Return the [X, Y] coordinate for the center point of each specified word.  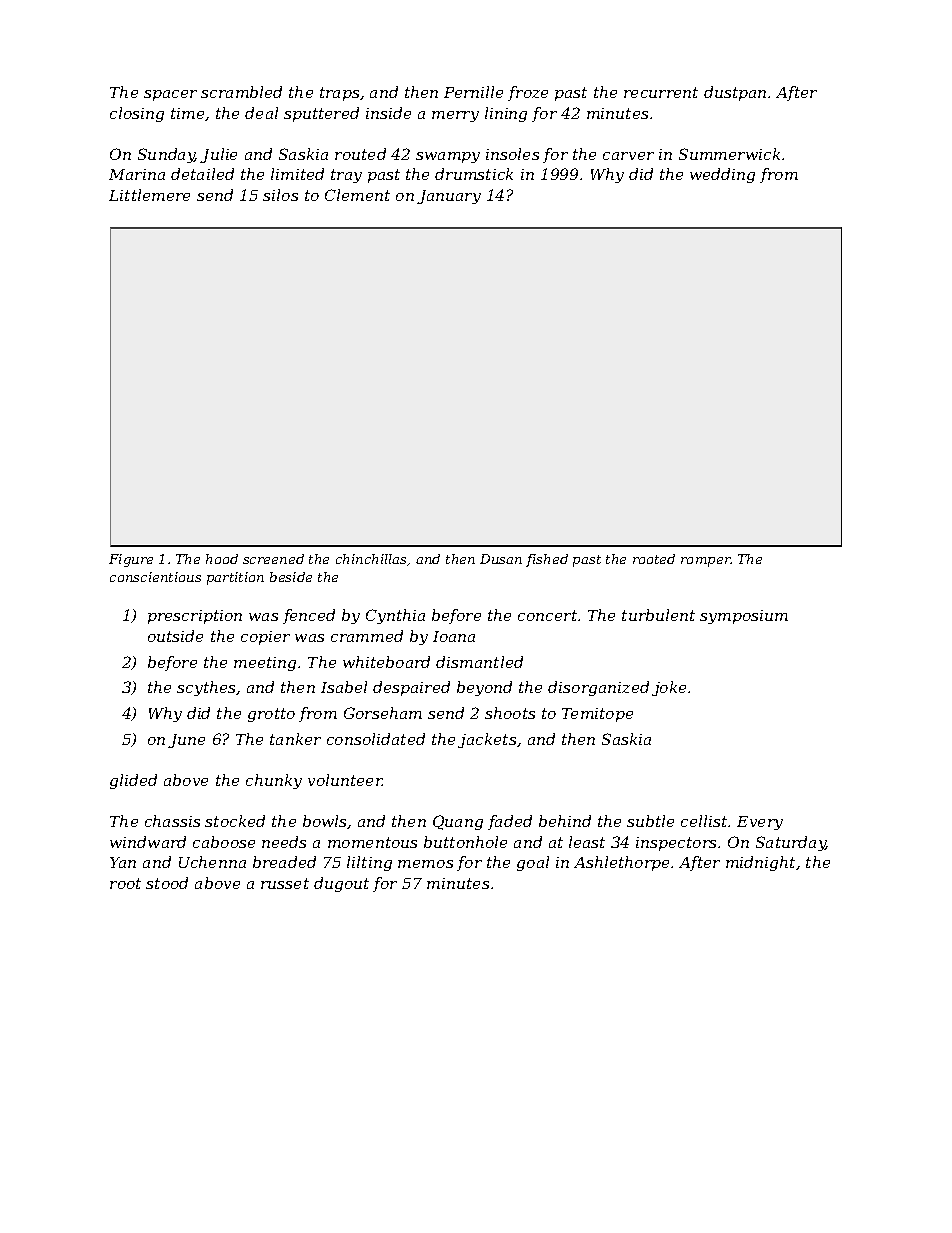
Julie [218, 155]
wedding [722, 175]
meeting [265, 664]
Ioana [454, 636]
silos [280, 195]
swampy [448, 157]
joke [669, 688]
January [449, 197]
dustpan [735, 93]
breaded [284, 862]
